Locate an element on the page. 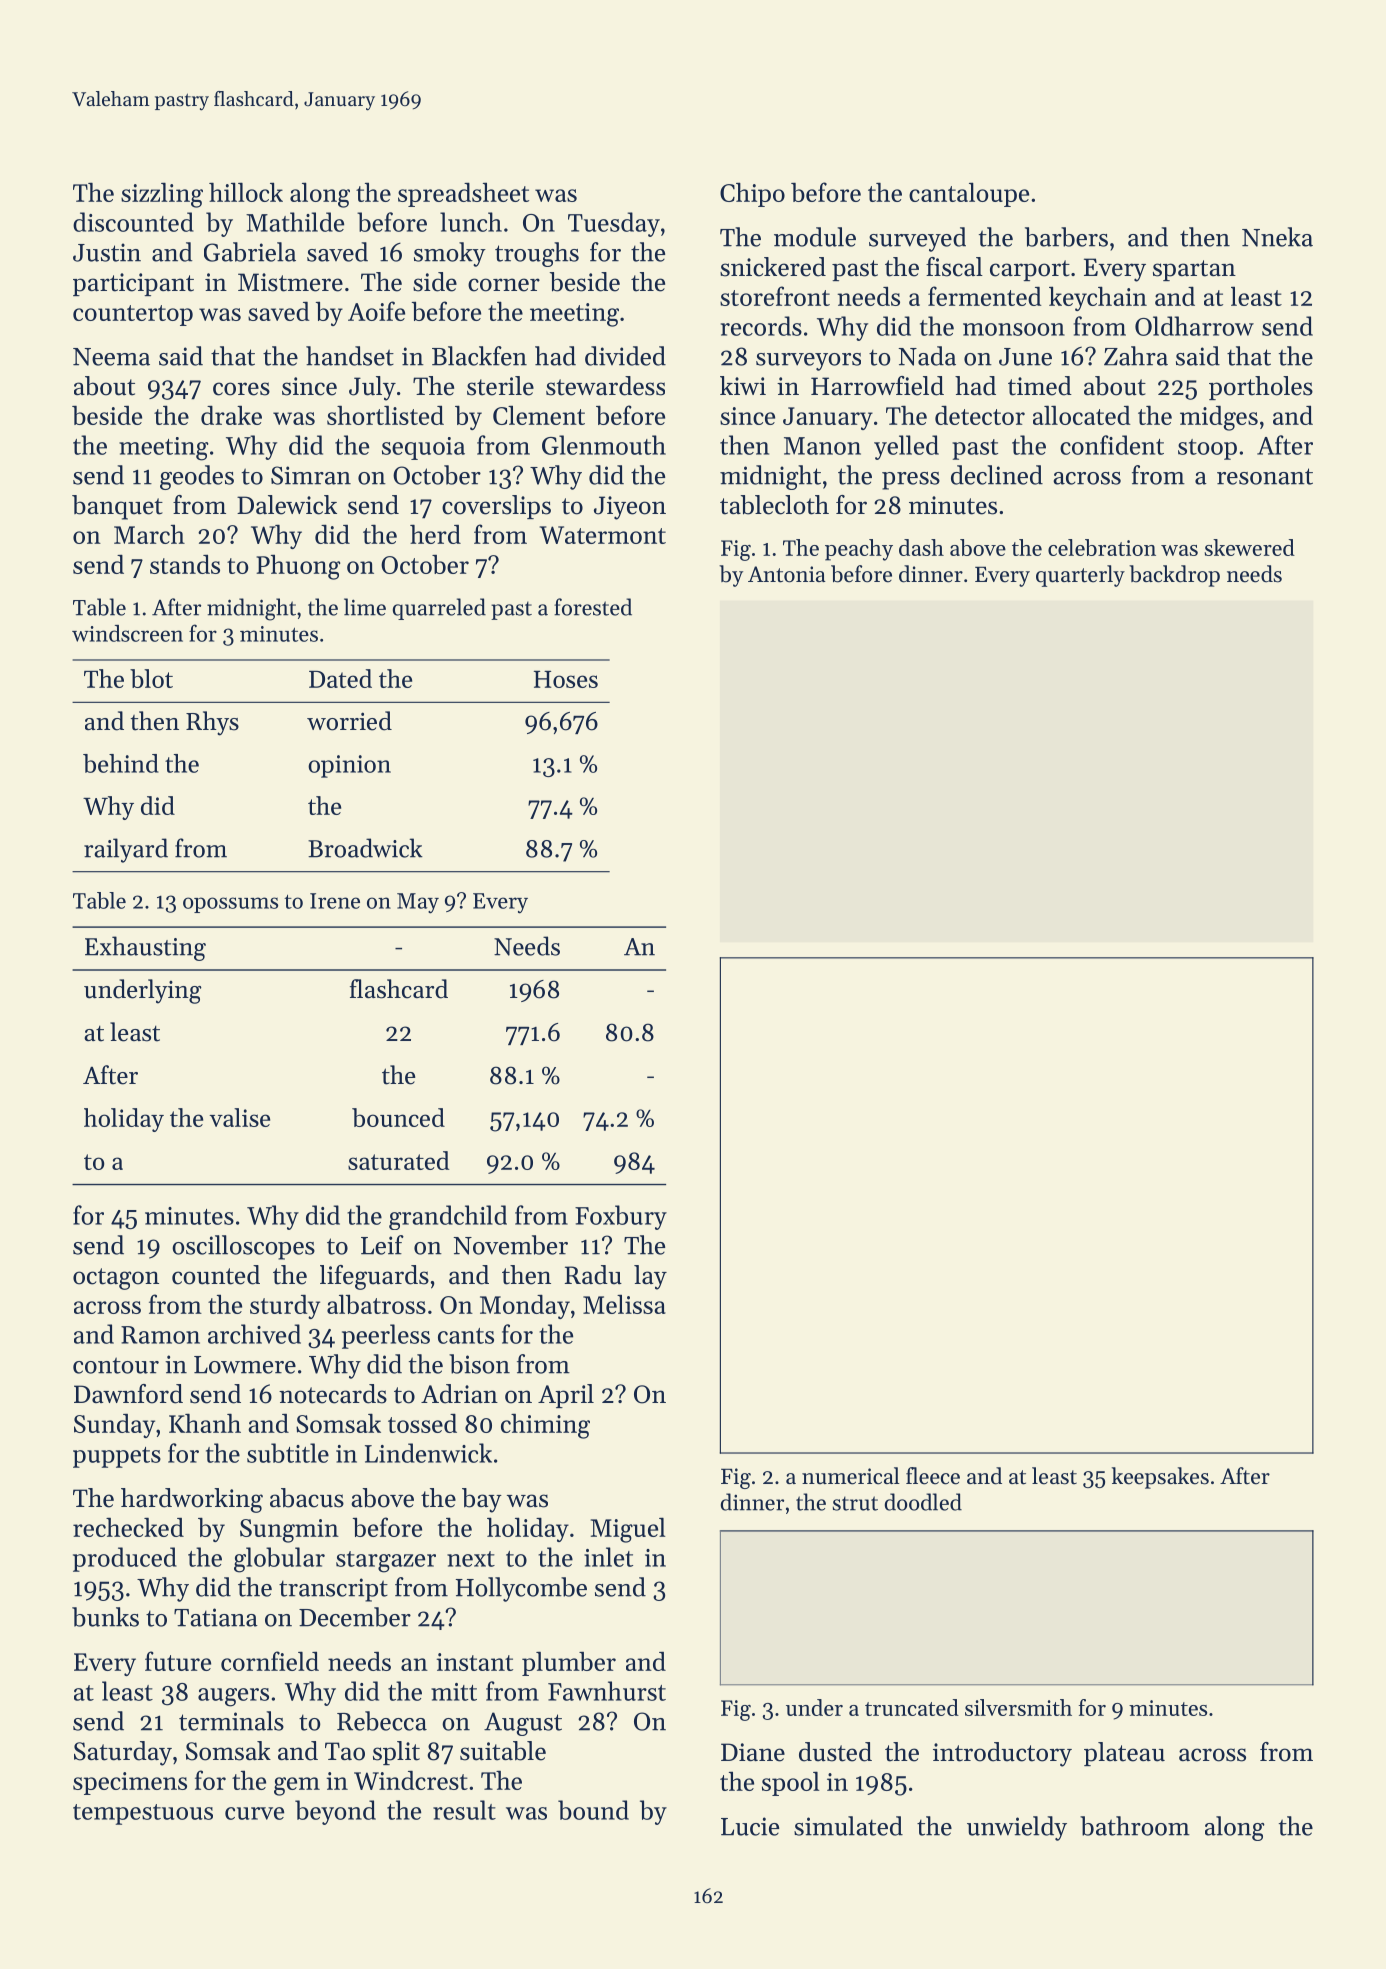  peachy is located at coordinates (859, 550).
